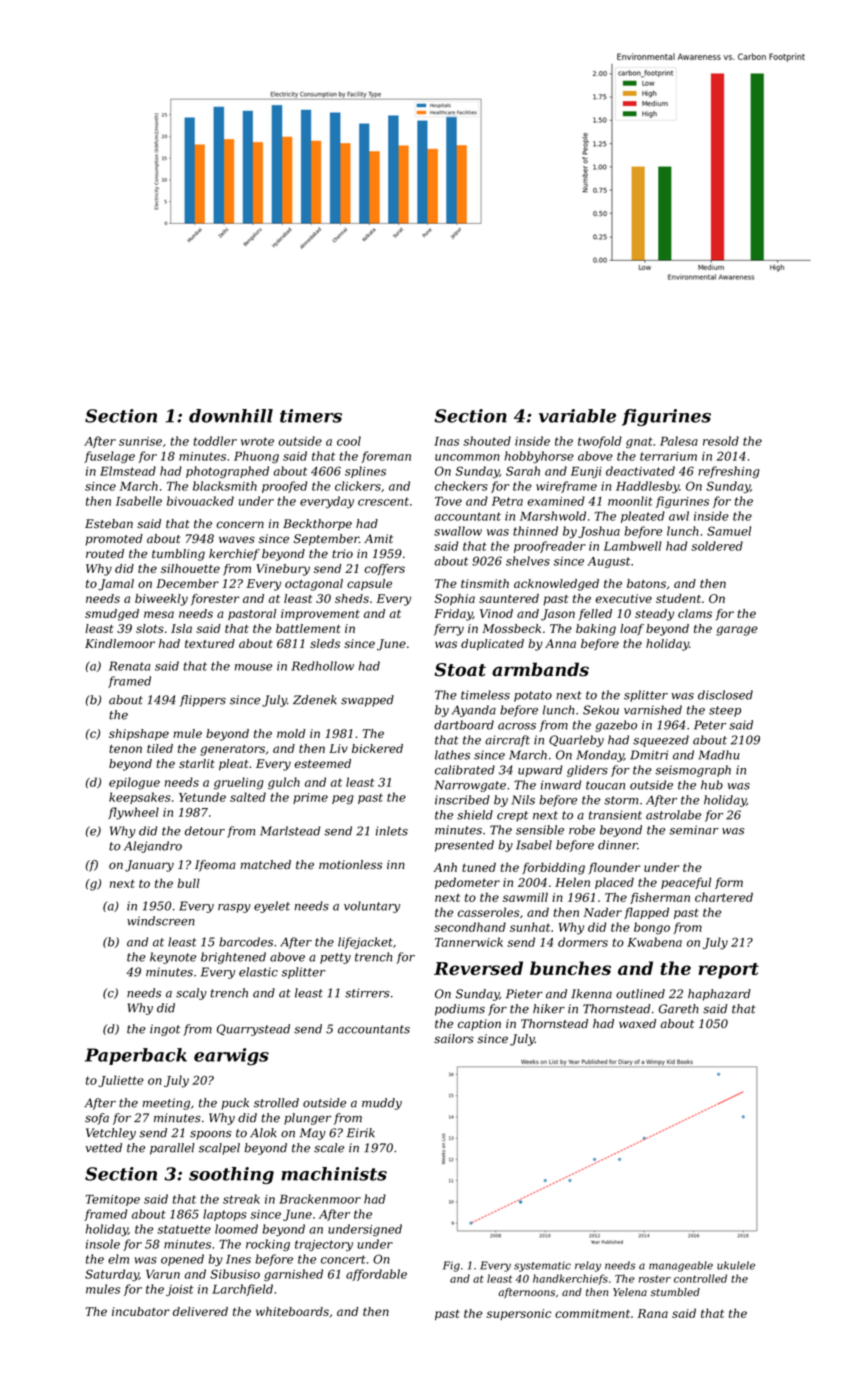 This screenshot has height=1400, width=849. Describe the element at coordinates (737, 631) in the screenshot. I see `garage` at that location.
